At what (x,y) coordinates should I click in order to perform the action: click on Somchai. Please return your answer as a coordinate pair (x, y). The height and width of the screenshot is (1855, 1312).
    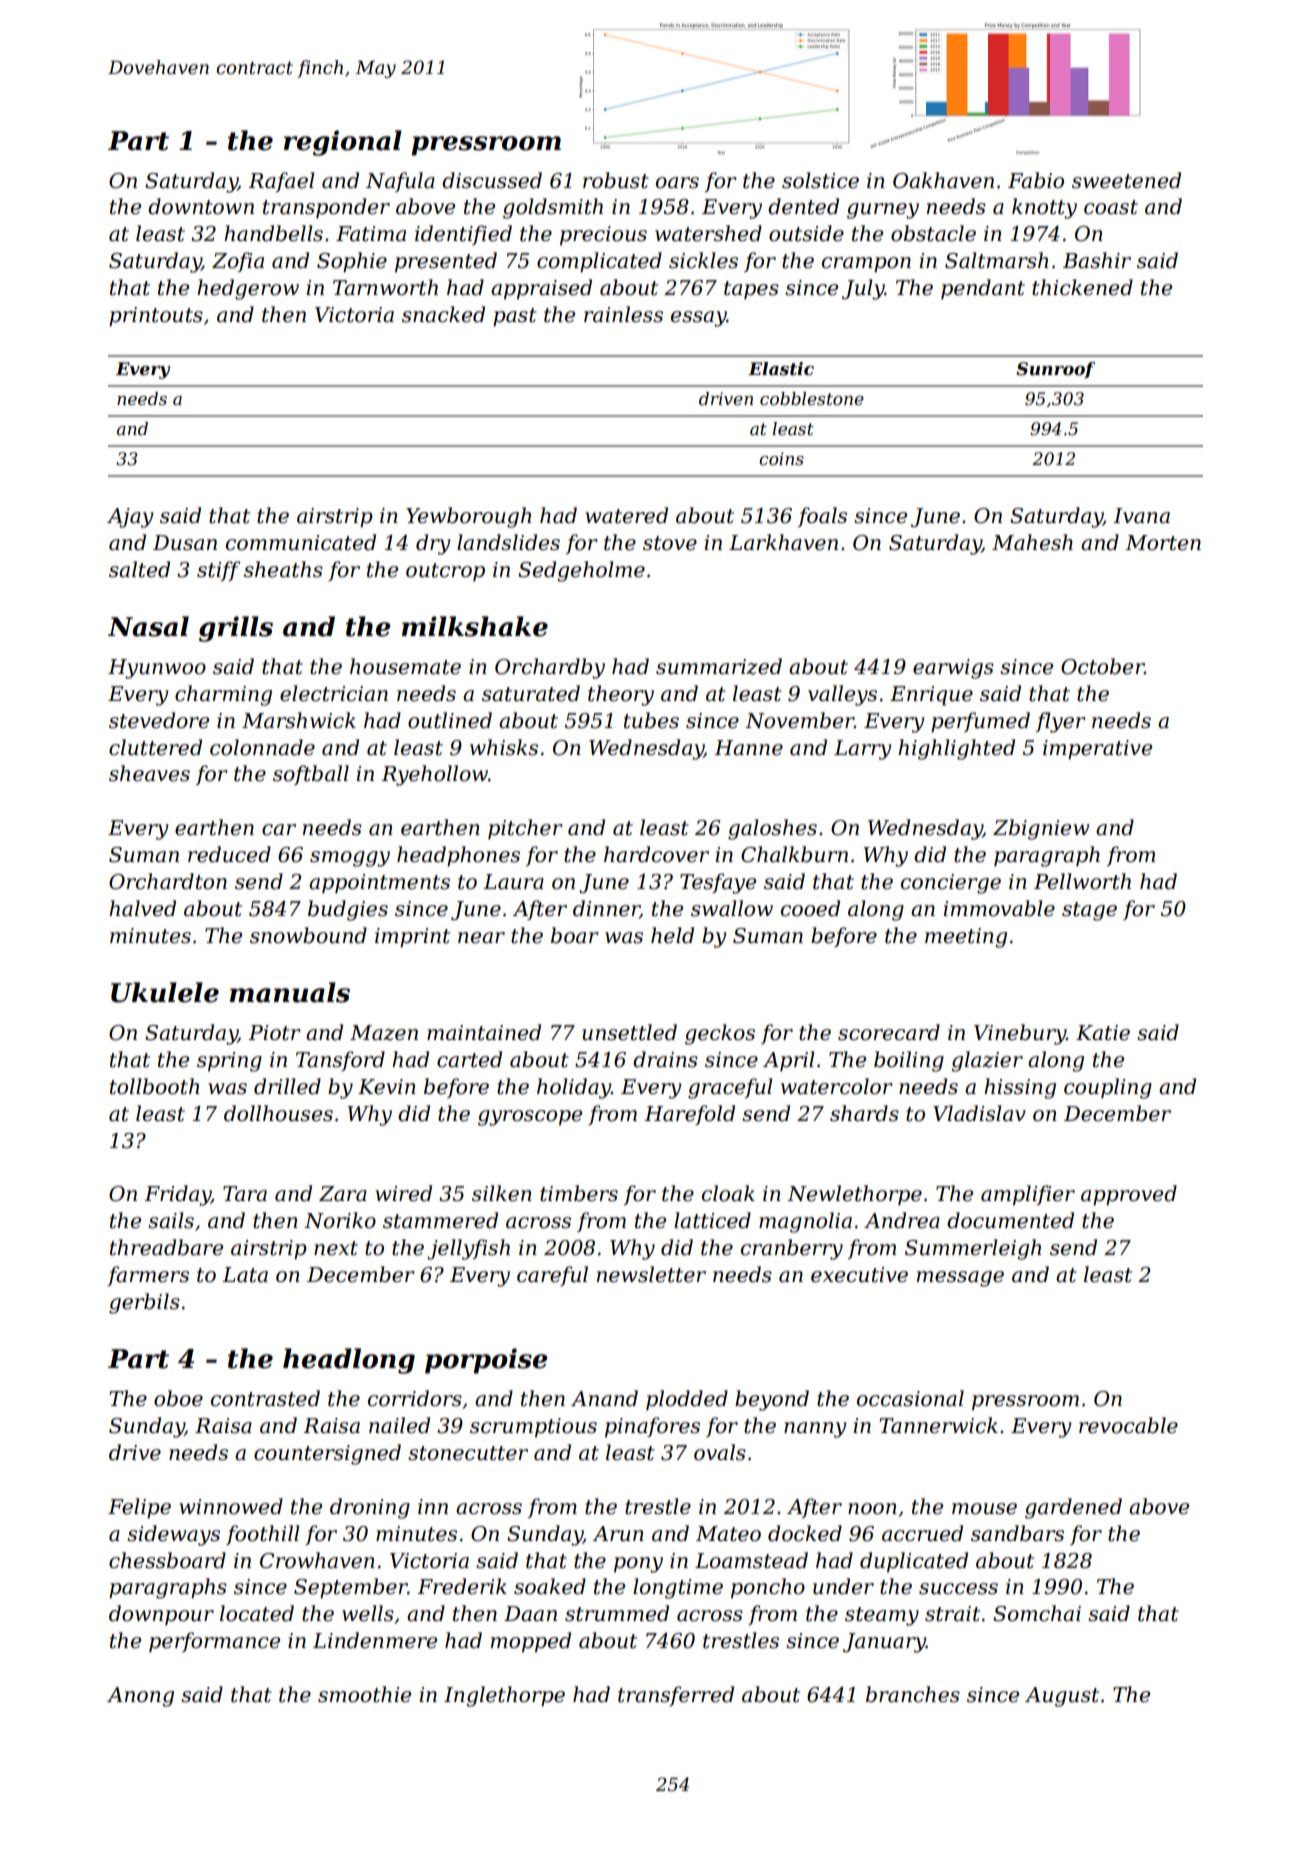
    Looking at the image, I should click on (1037, 1613).
